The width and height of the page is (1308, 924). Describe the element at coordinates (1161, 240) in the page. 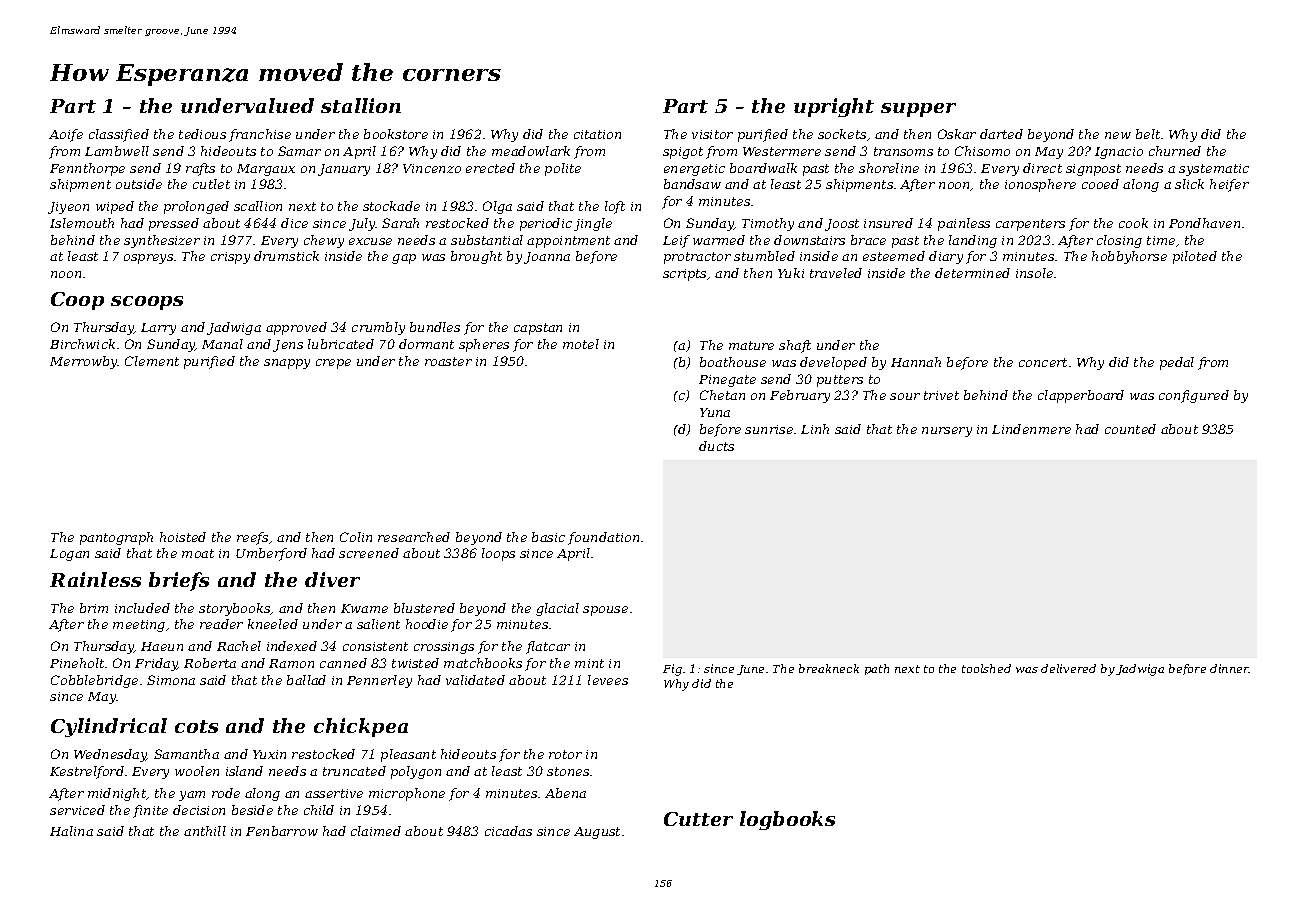

I see `time` at that location.
